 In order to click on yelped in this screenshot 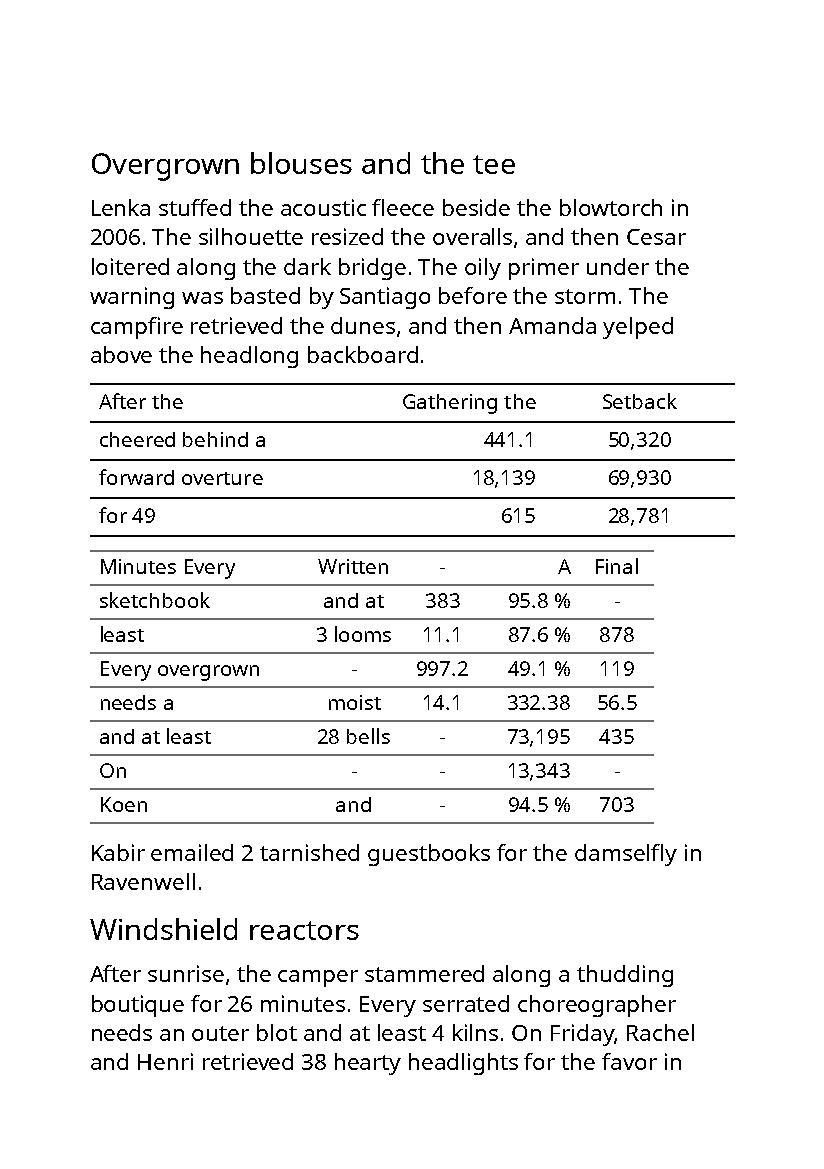, I will do `click(638, 328)`.
